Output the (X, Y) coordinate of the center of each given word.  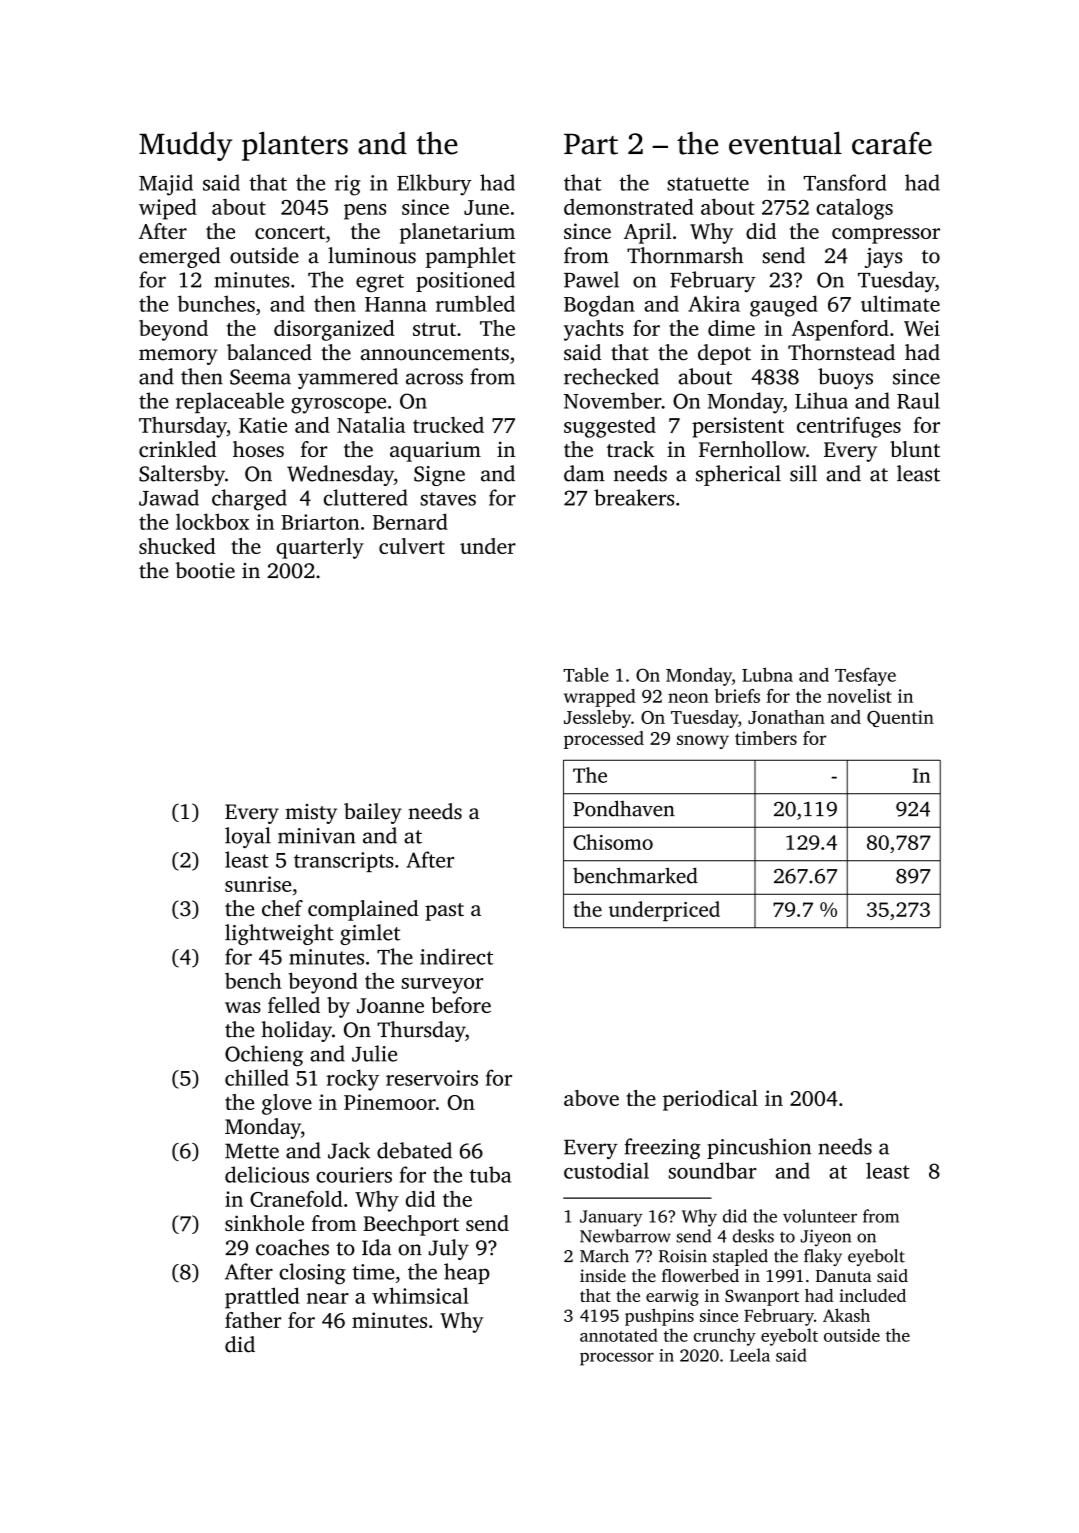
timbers (766, 738)
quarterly (320, 548)
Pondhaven (624, 808)
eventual (785, 143)
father (253, 1320)
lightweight (279, 934)
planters (295, 146)
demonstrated (629, 206)
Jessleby (597, 719)
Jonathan (786, 717)
